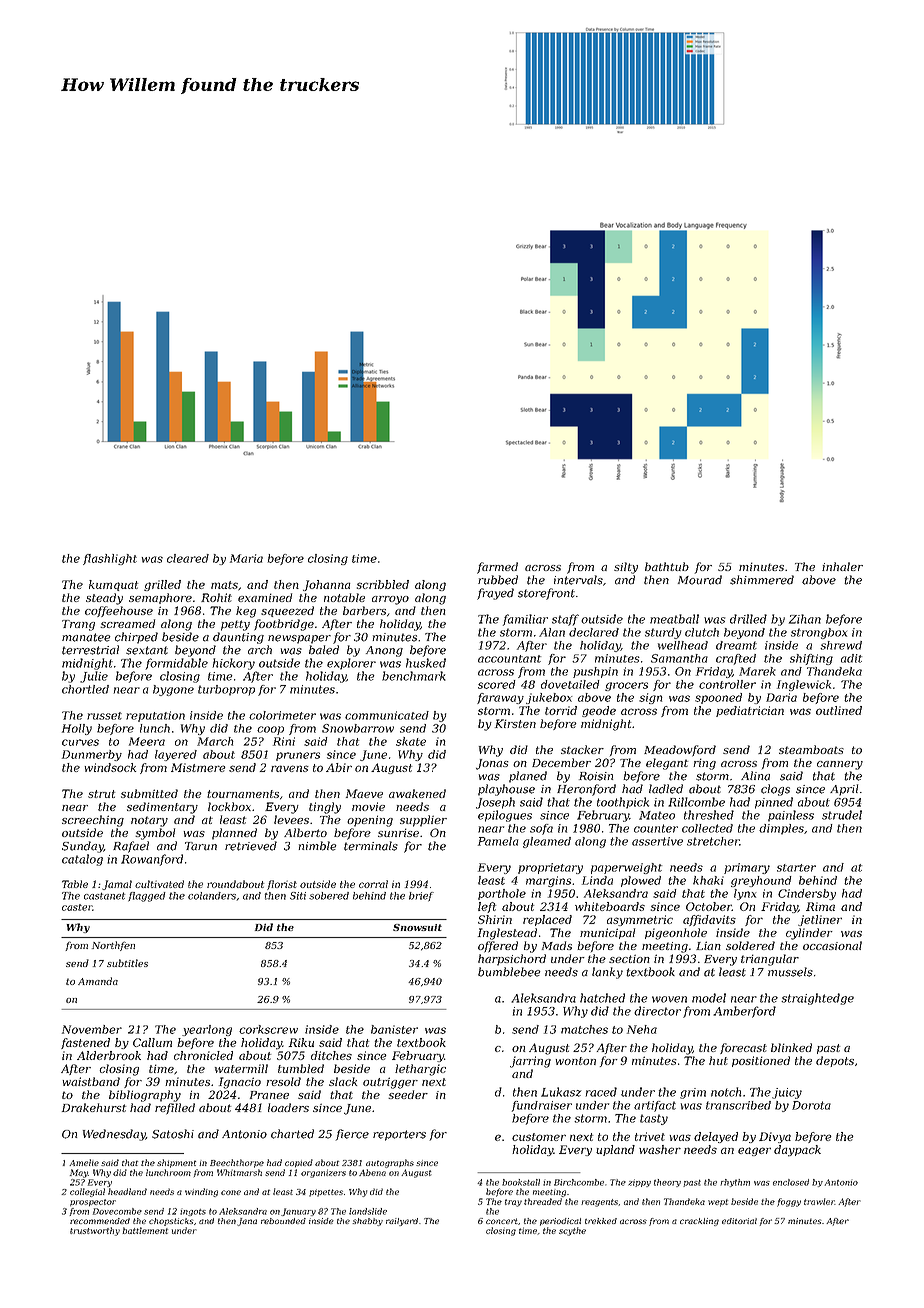 The height and width of the page is (1308, 924). I want to click on margins, so click(548, 881).
